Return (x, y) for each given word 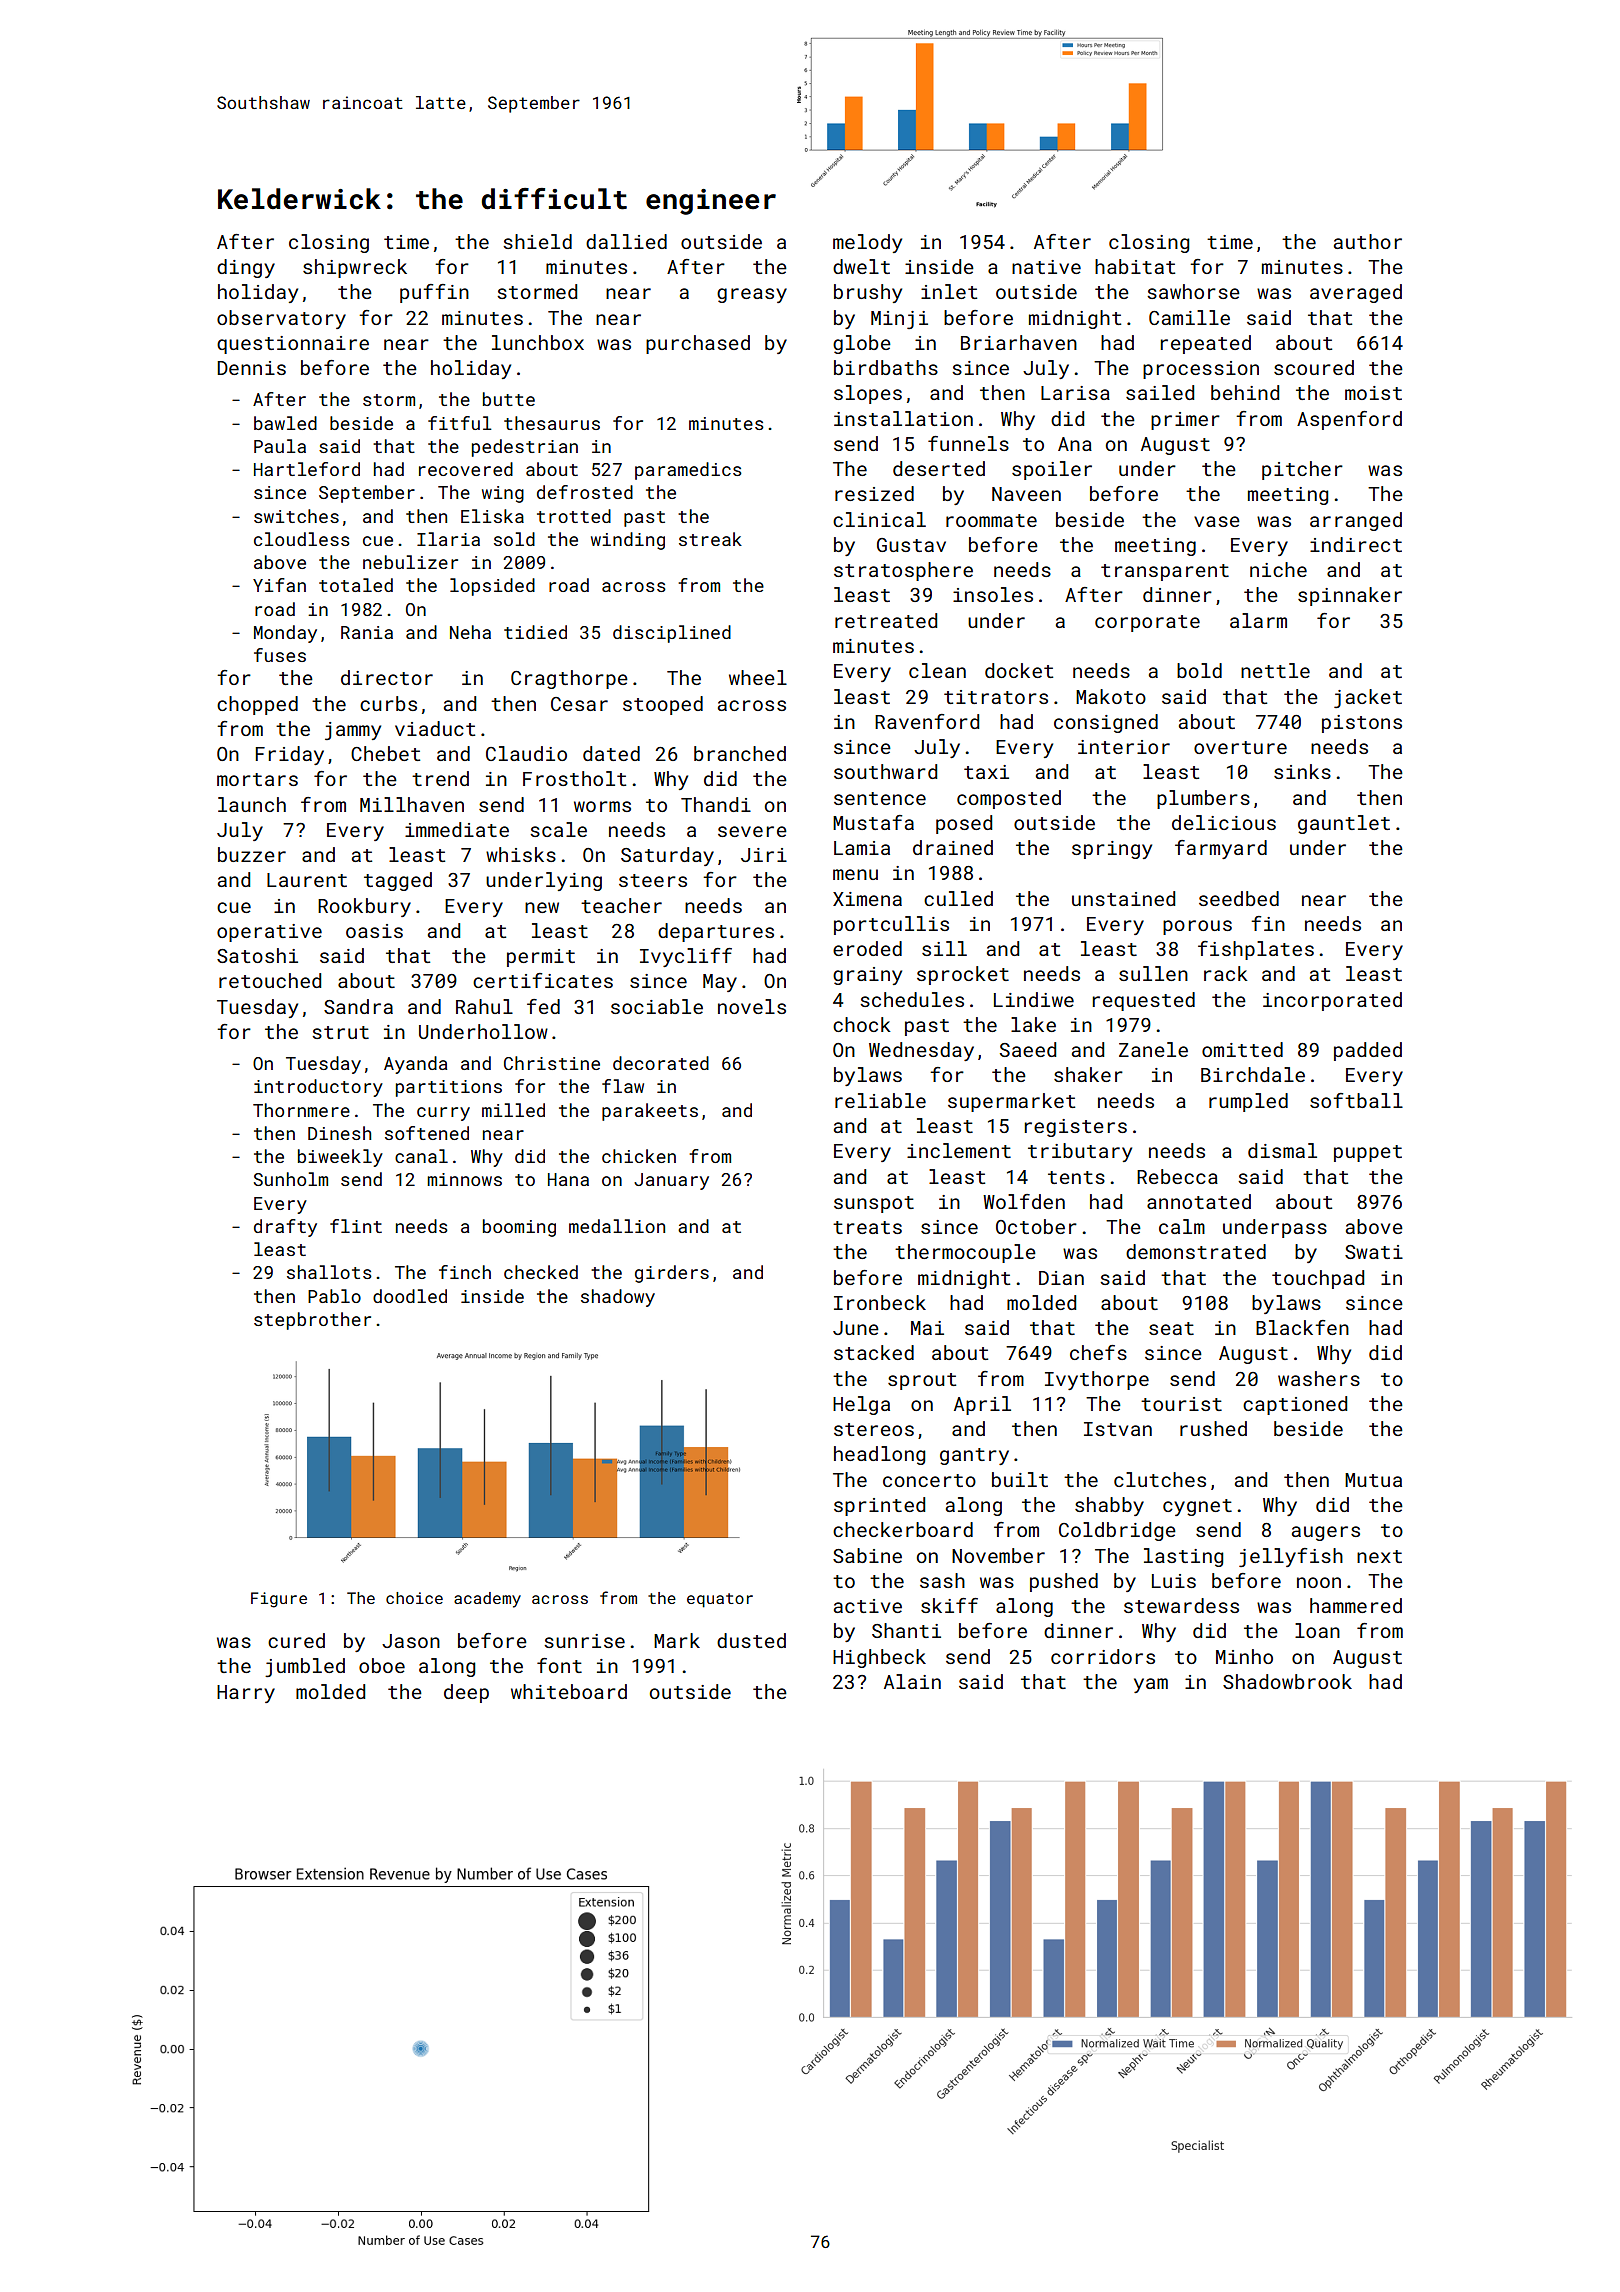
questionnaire (293, 345)
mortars (257, 779)
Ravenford (927, 721)
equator (720, 1600)
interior (1124, 747)
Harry (246, 1694)
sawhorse (1193, 291)
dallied (626, 241)
